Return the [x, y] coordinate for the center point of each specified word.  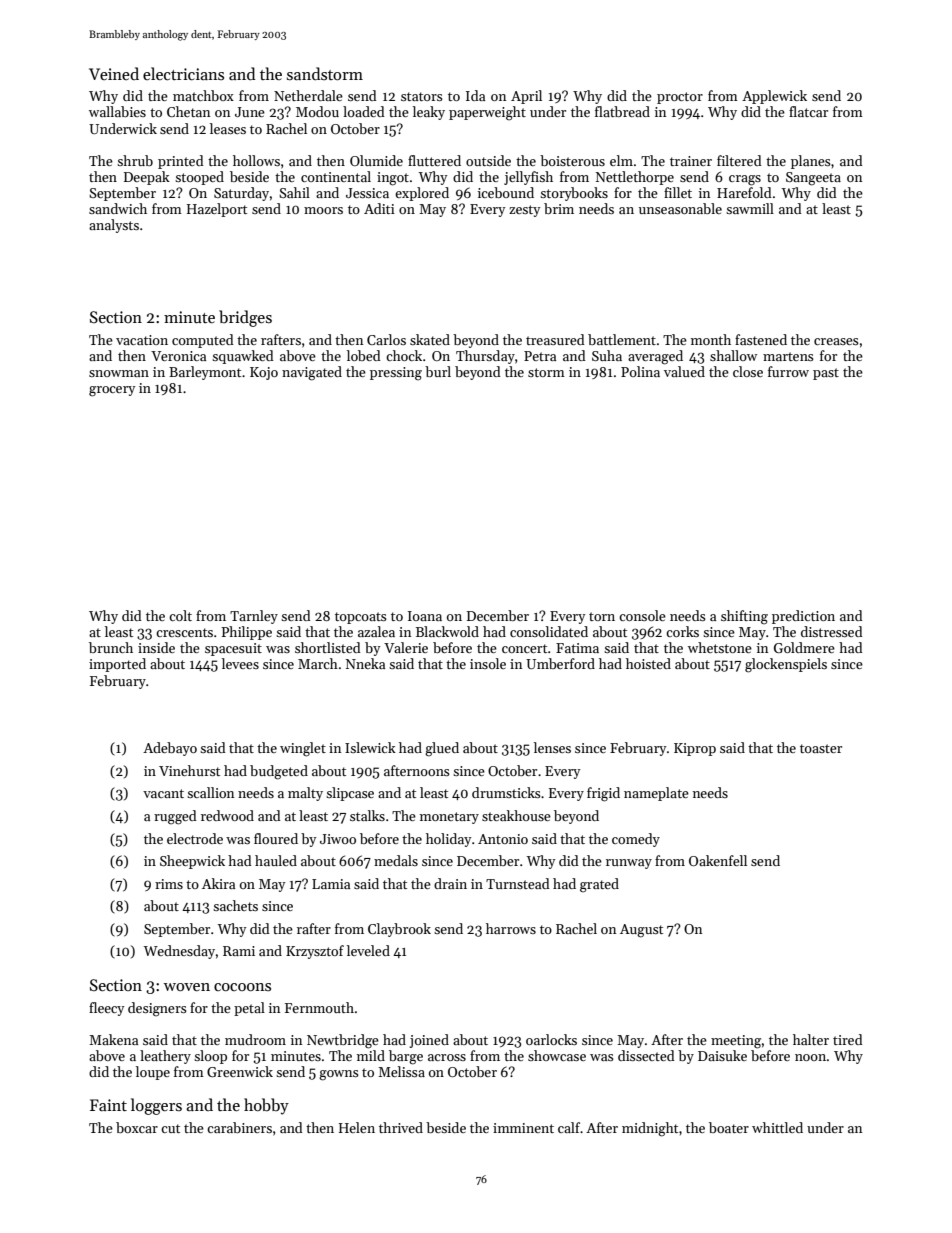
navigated [312, 373]
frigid [603, 794]
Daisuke [722, 1055]
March [318, 663]
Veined [114, 73]
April [526, 97]
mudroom [255, 1039]
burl [438, 371]
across [447, 1057]
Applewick [774, 97]
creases [836, 341]
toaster [821, 748]
